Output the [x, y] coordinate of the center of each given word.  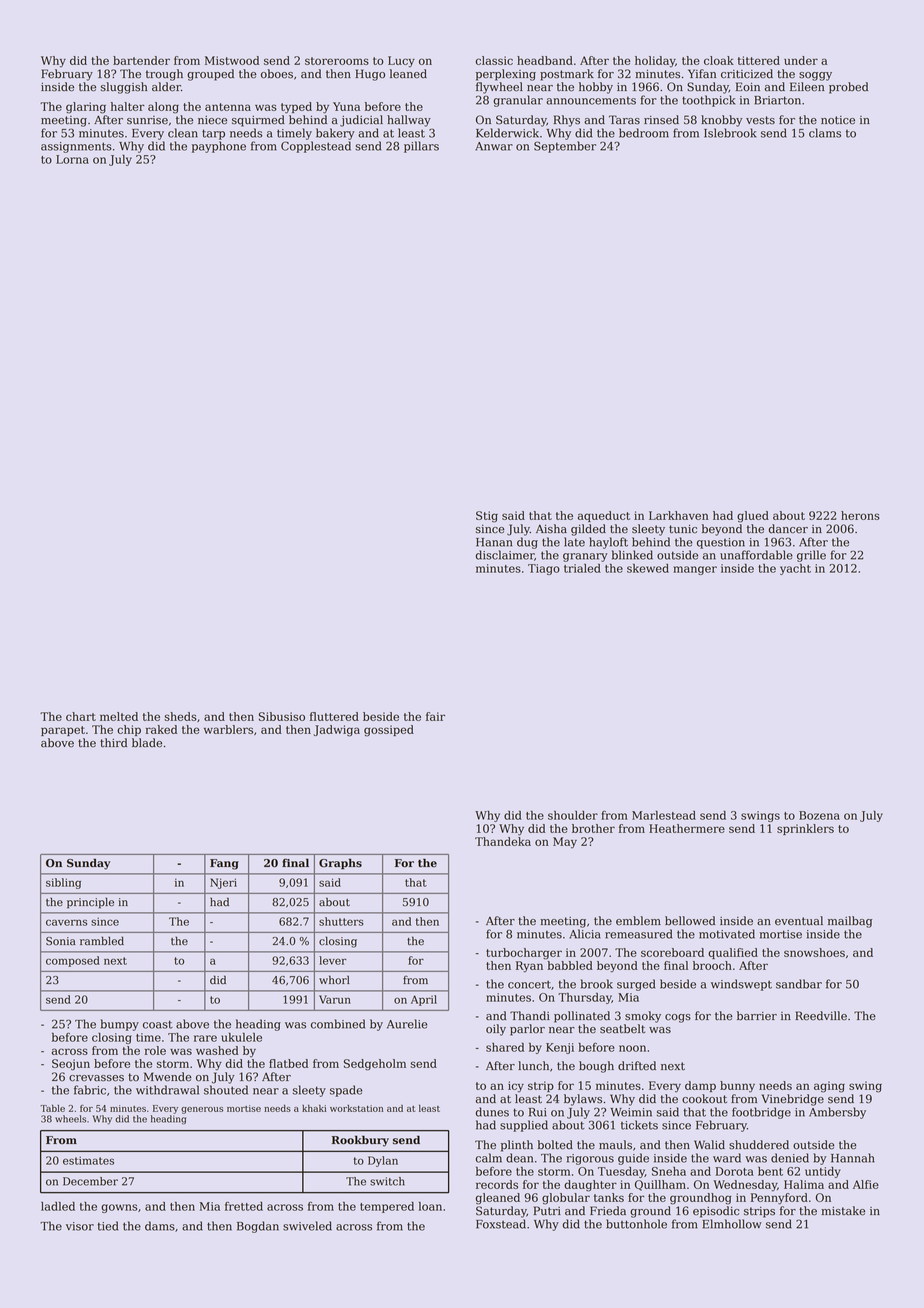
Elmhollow [732, 1224]
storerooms [337, 61]
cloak [719, 60]
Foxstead [501, 1224]
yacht [795, 569]
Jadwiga [337, 731]
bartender [141, 60]
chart [81, 716]
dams [160, 1226]
